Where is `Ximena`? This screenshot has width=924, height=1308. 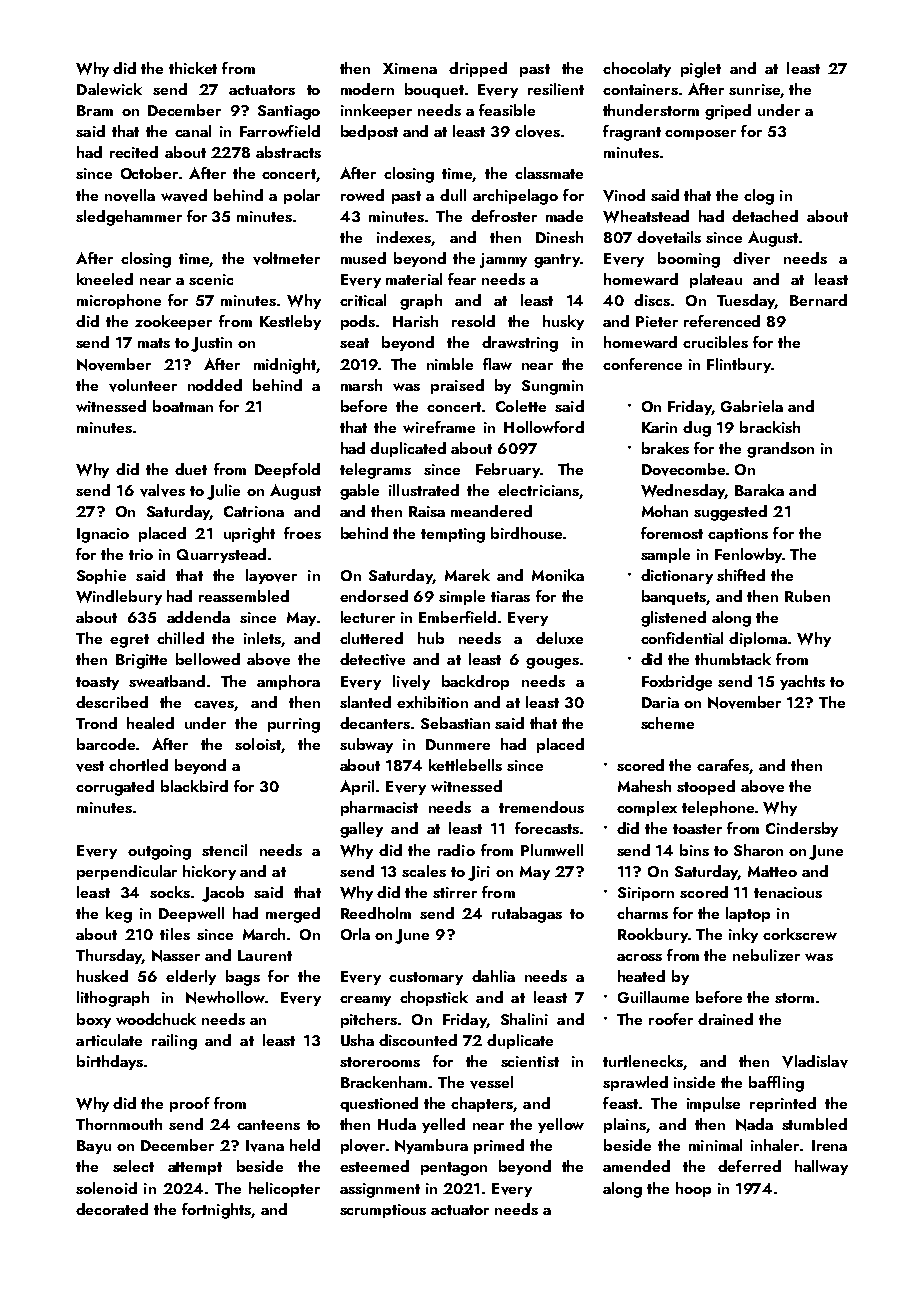
Ximena is located at coordinates (410, 68).
